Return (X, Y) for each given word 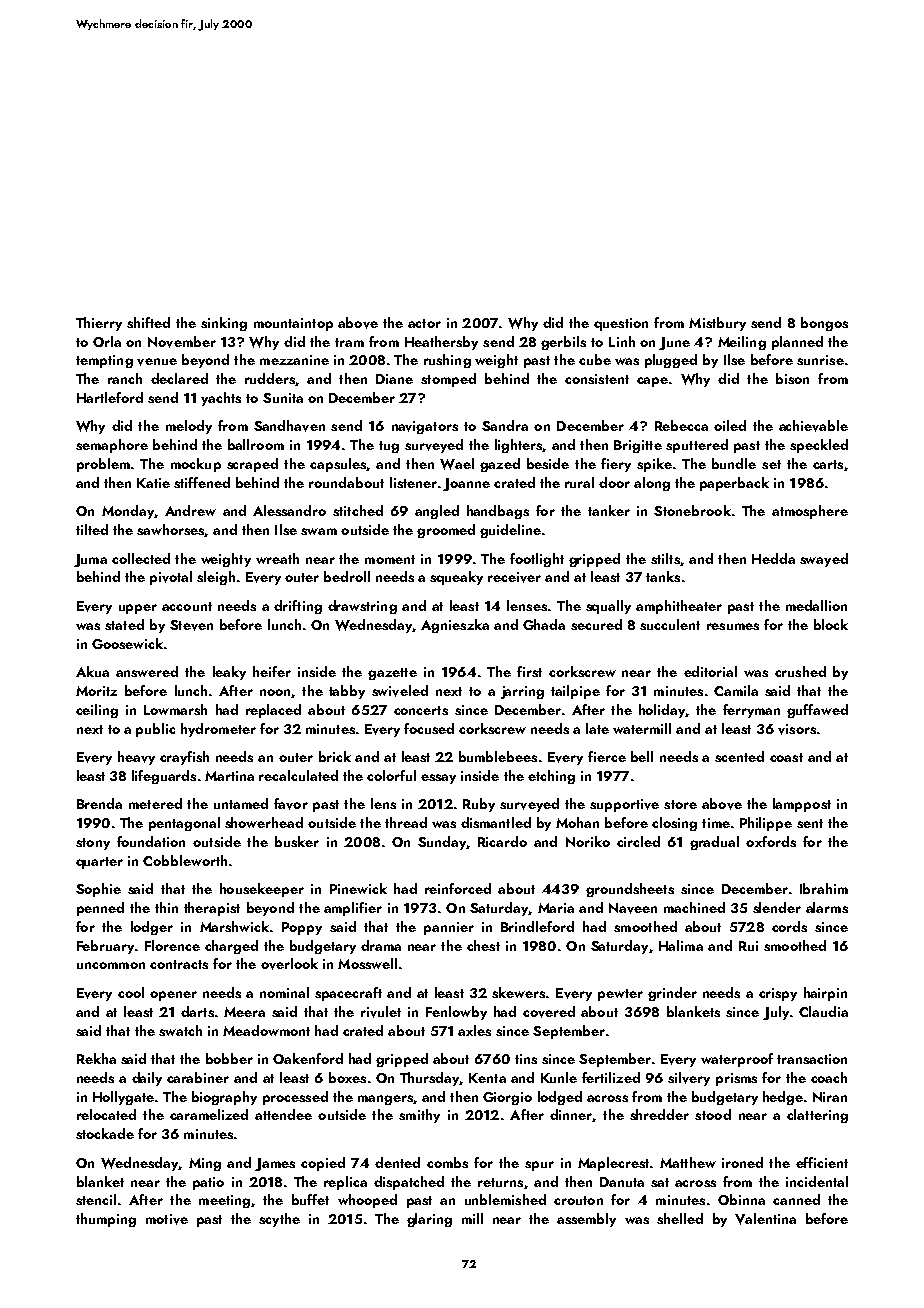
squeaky (456, 578)
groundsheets (630, 890)
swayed (824, 560)
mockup (196, 465)
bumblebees (498, 756)
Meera (244, 1012)
